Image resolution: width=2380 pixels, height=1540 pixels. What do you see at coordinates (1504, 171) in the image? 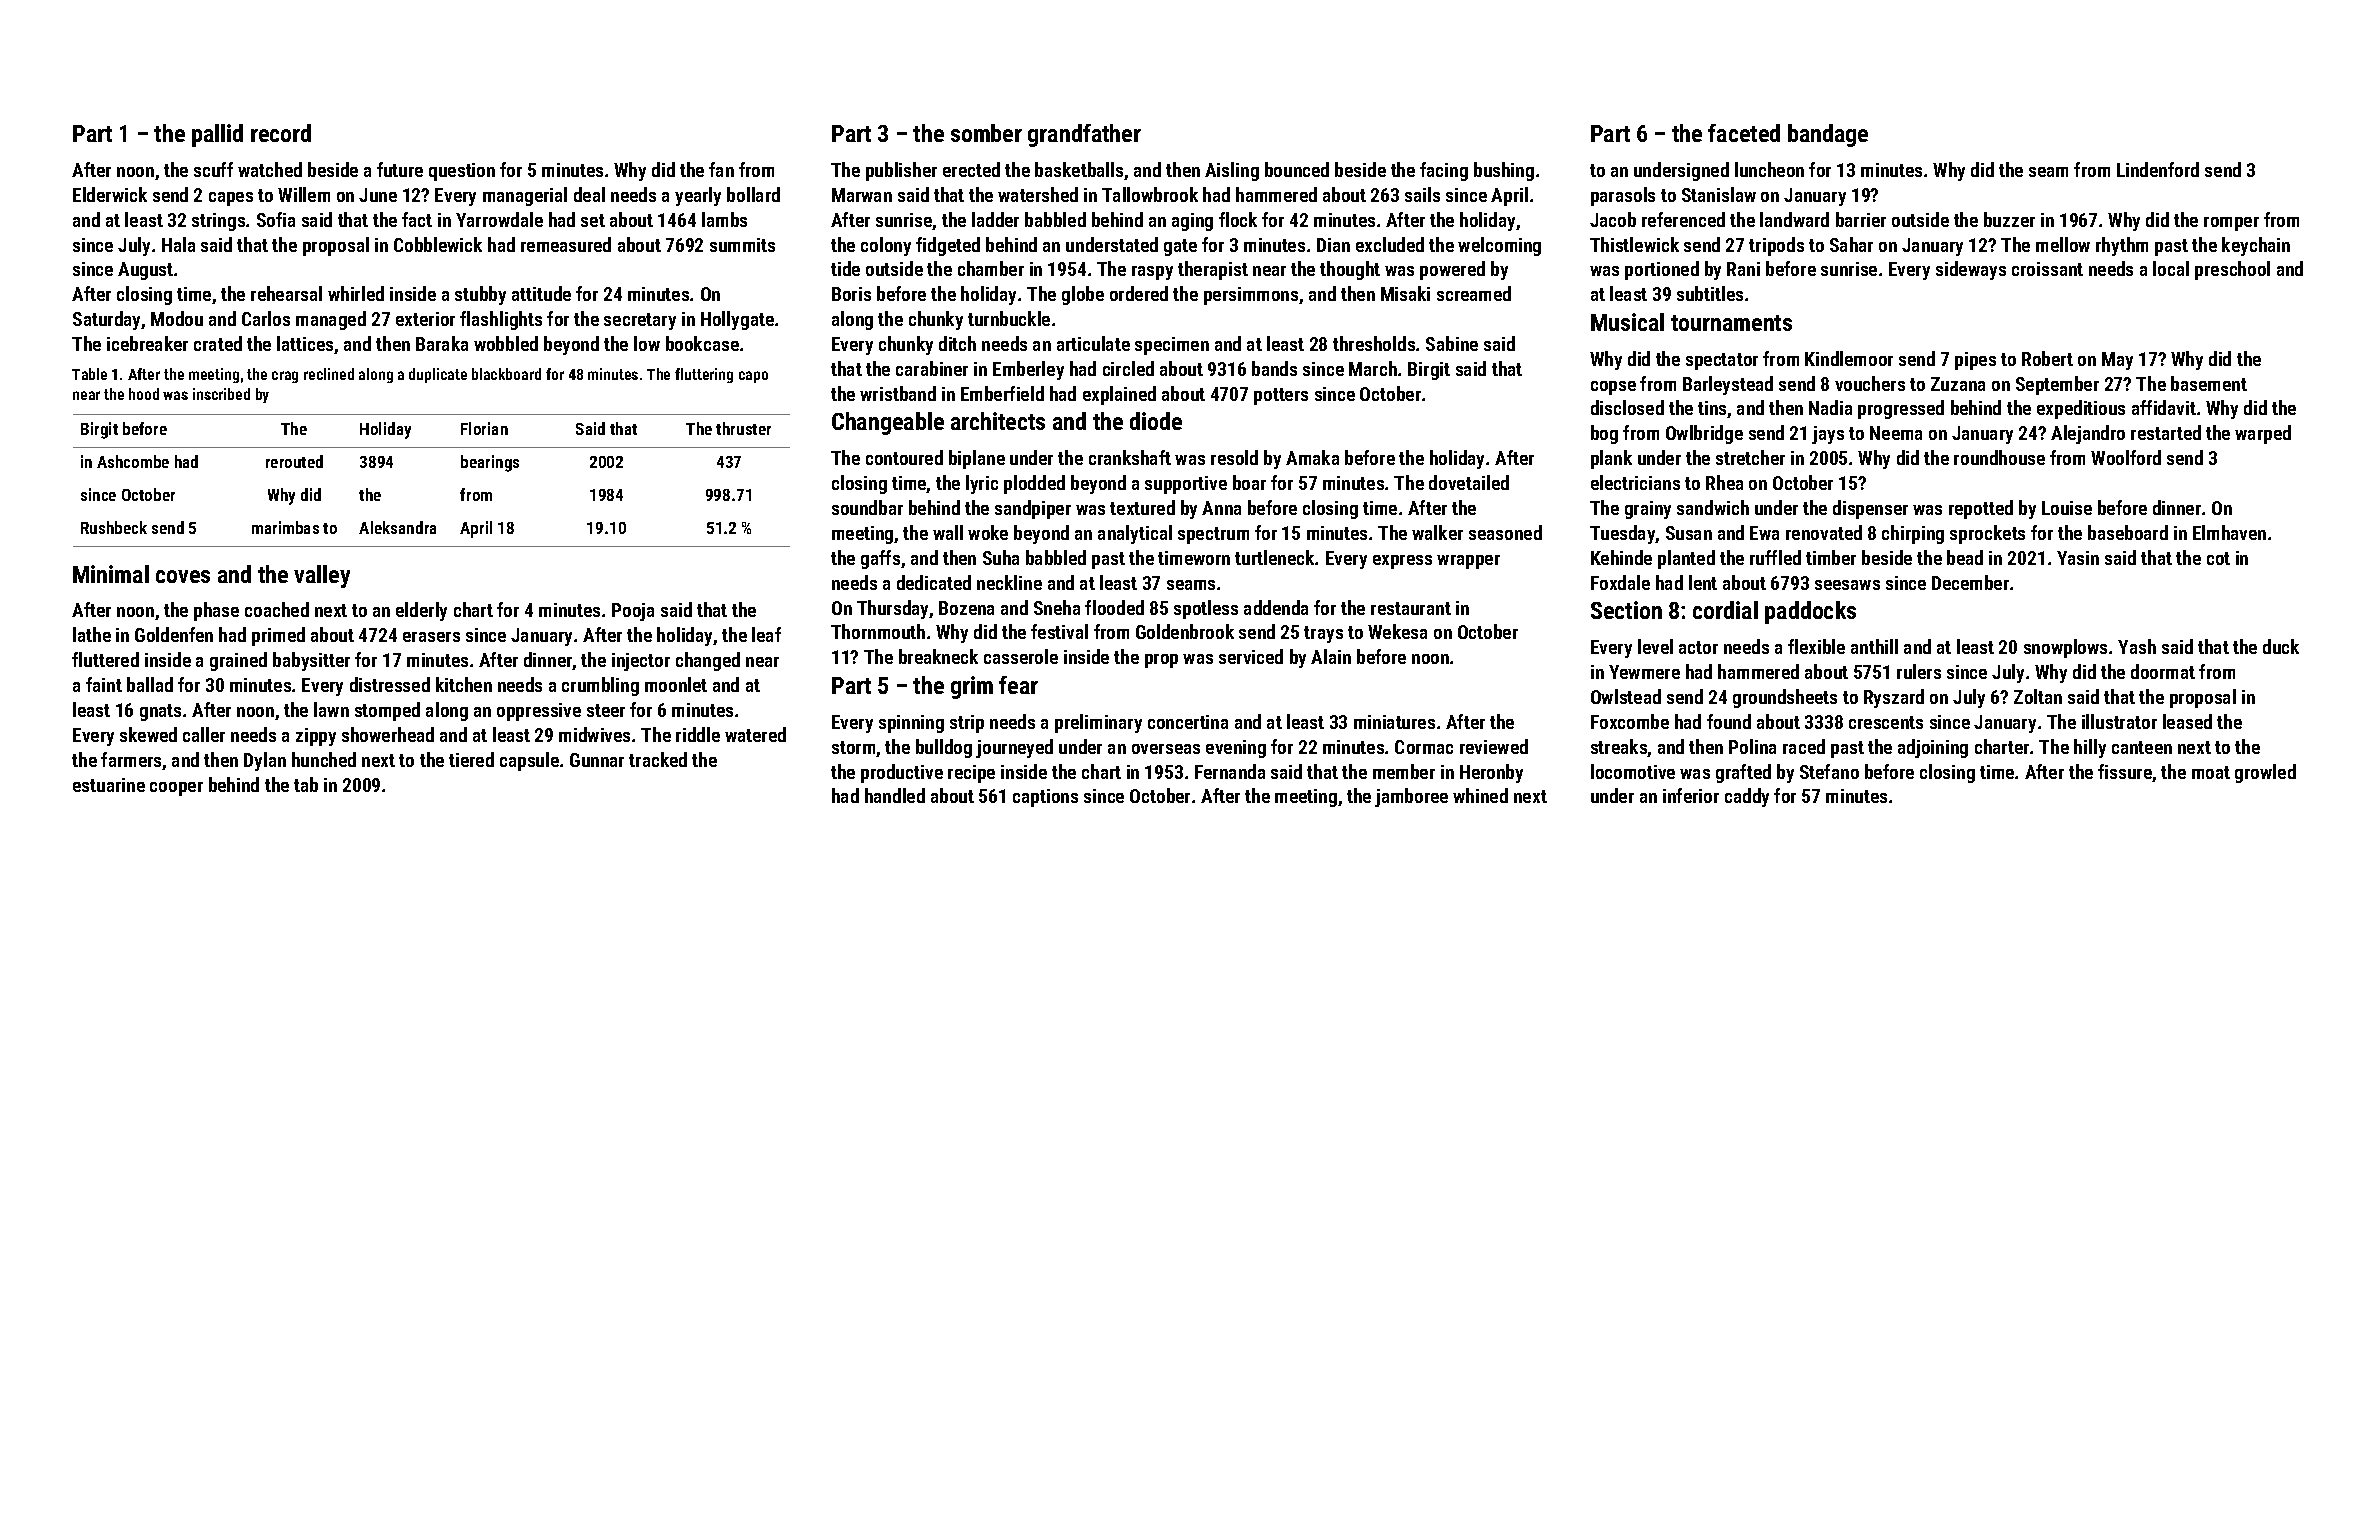
I see `bushing` at bounding box center [1504, 171].
